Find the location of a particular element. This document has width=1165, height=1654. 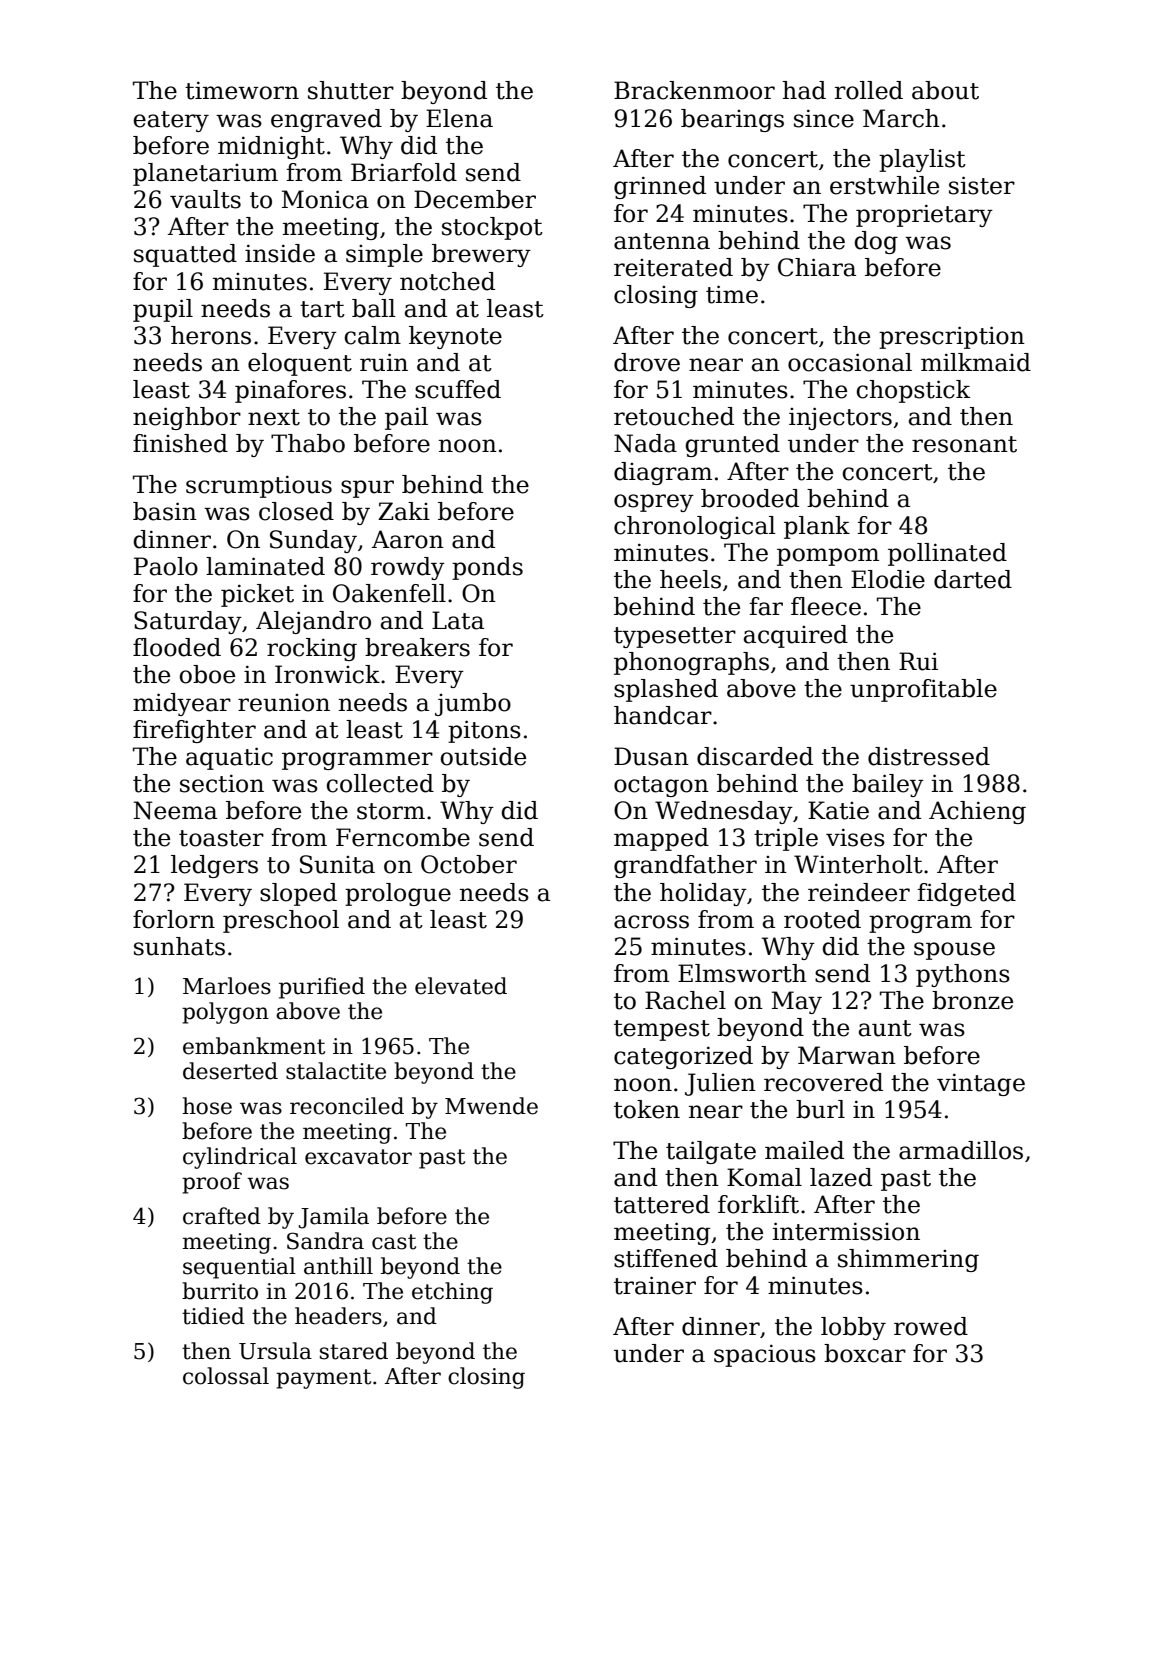

shutter is located at coordinates (351, 90).
